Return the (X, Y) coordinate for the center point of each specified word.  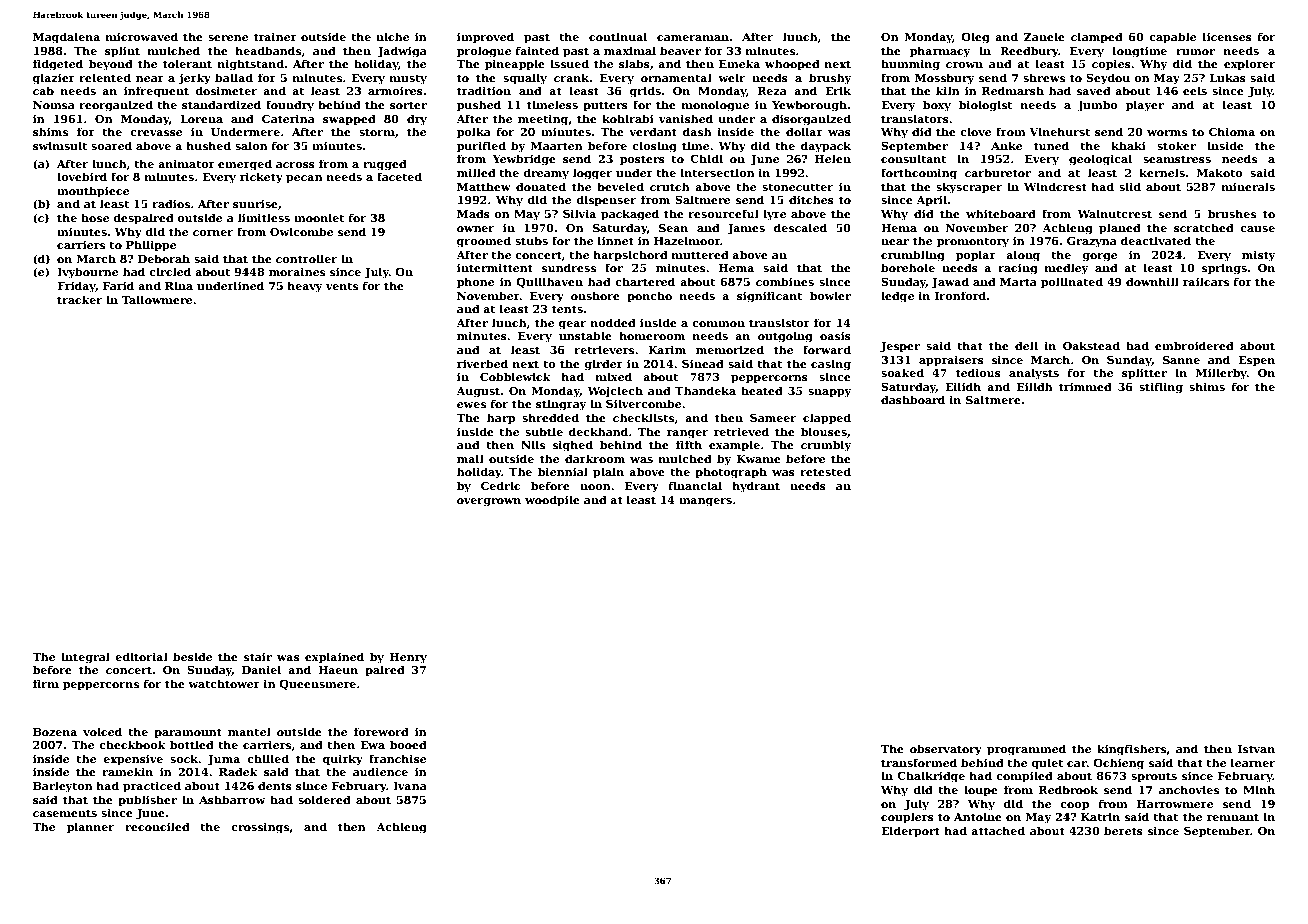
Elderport (910, 832)
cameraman (693, 38)
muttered (700, 254)
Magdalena (66, 38)
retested (825, 471)
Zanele (1044, 36)
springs (1224, 269)
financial (695, 485)
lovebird (82, 176)
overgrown (489, 502)
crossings (260, 828)
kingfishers (1131, 750)
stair (258, 657)
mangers (705, 502)
